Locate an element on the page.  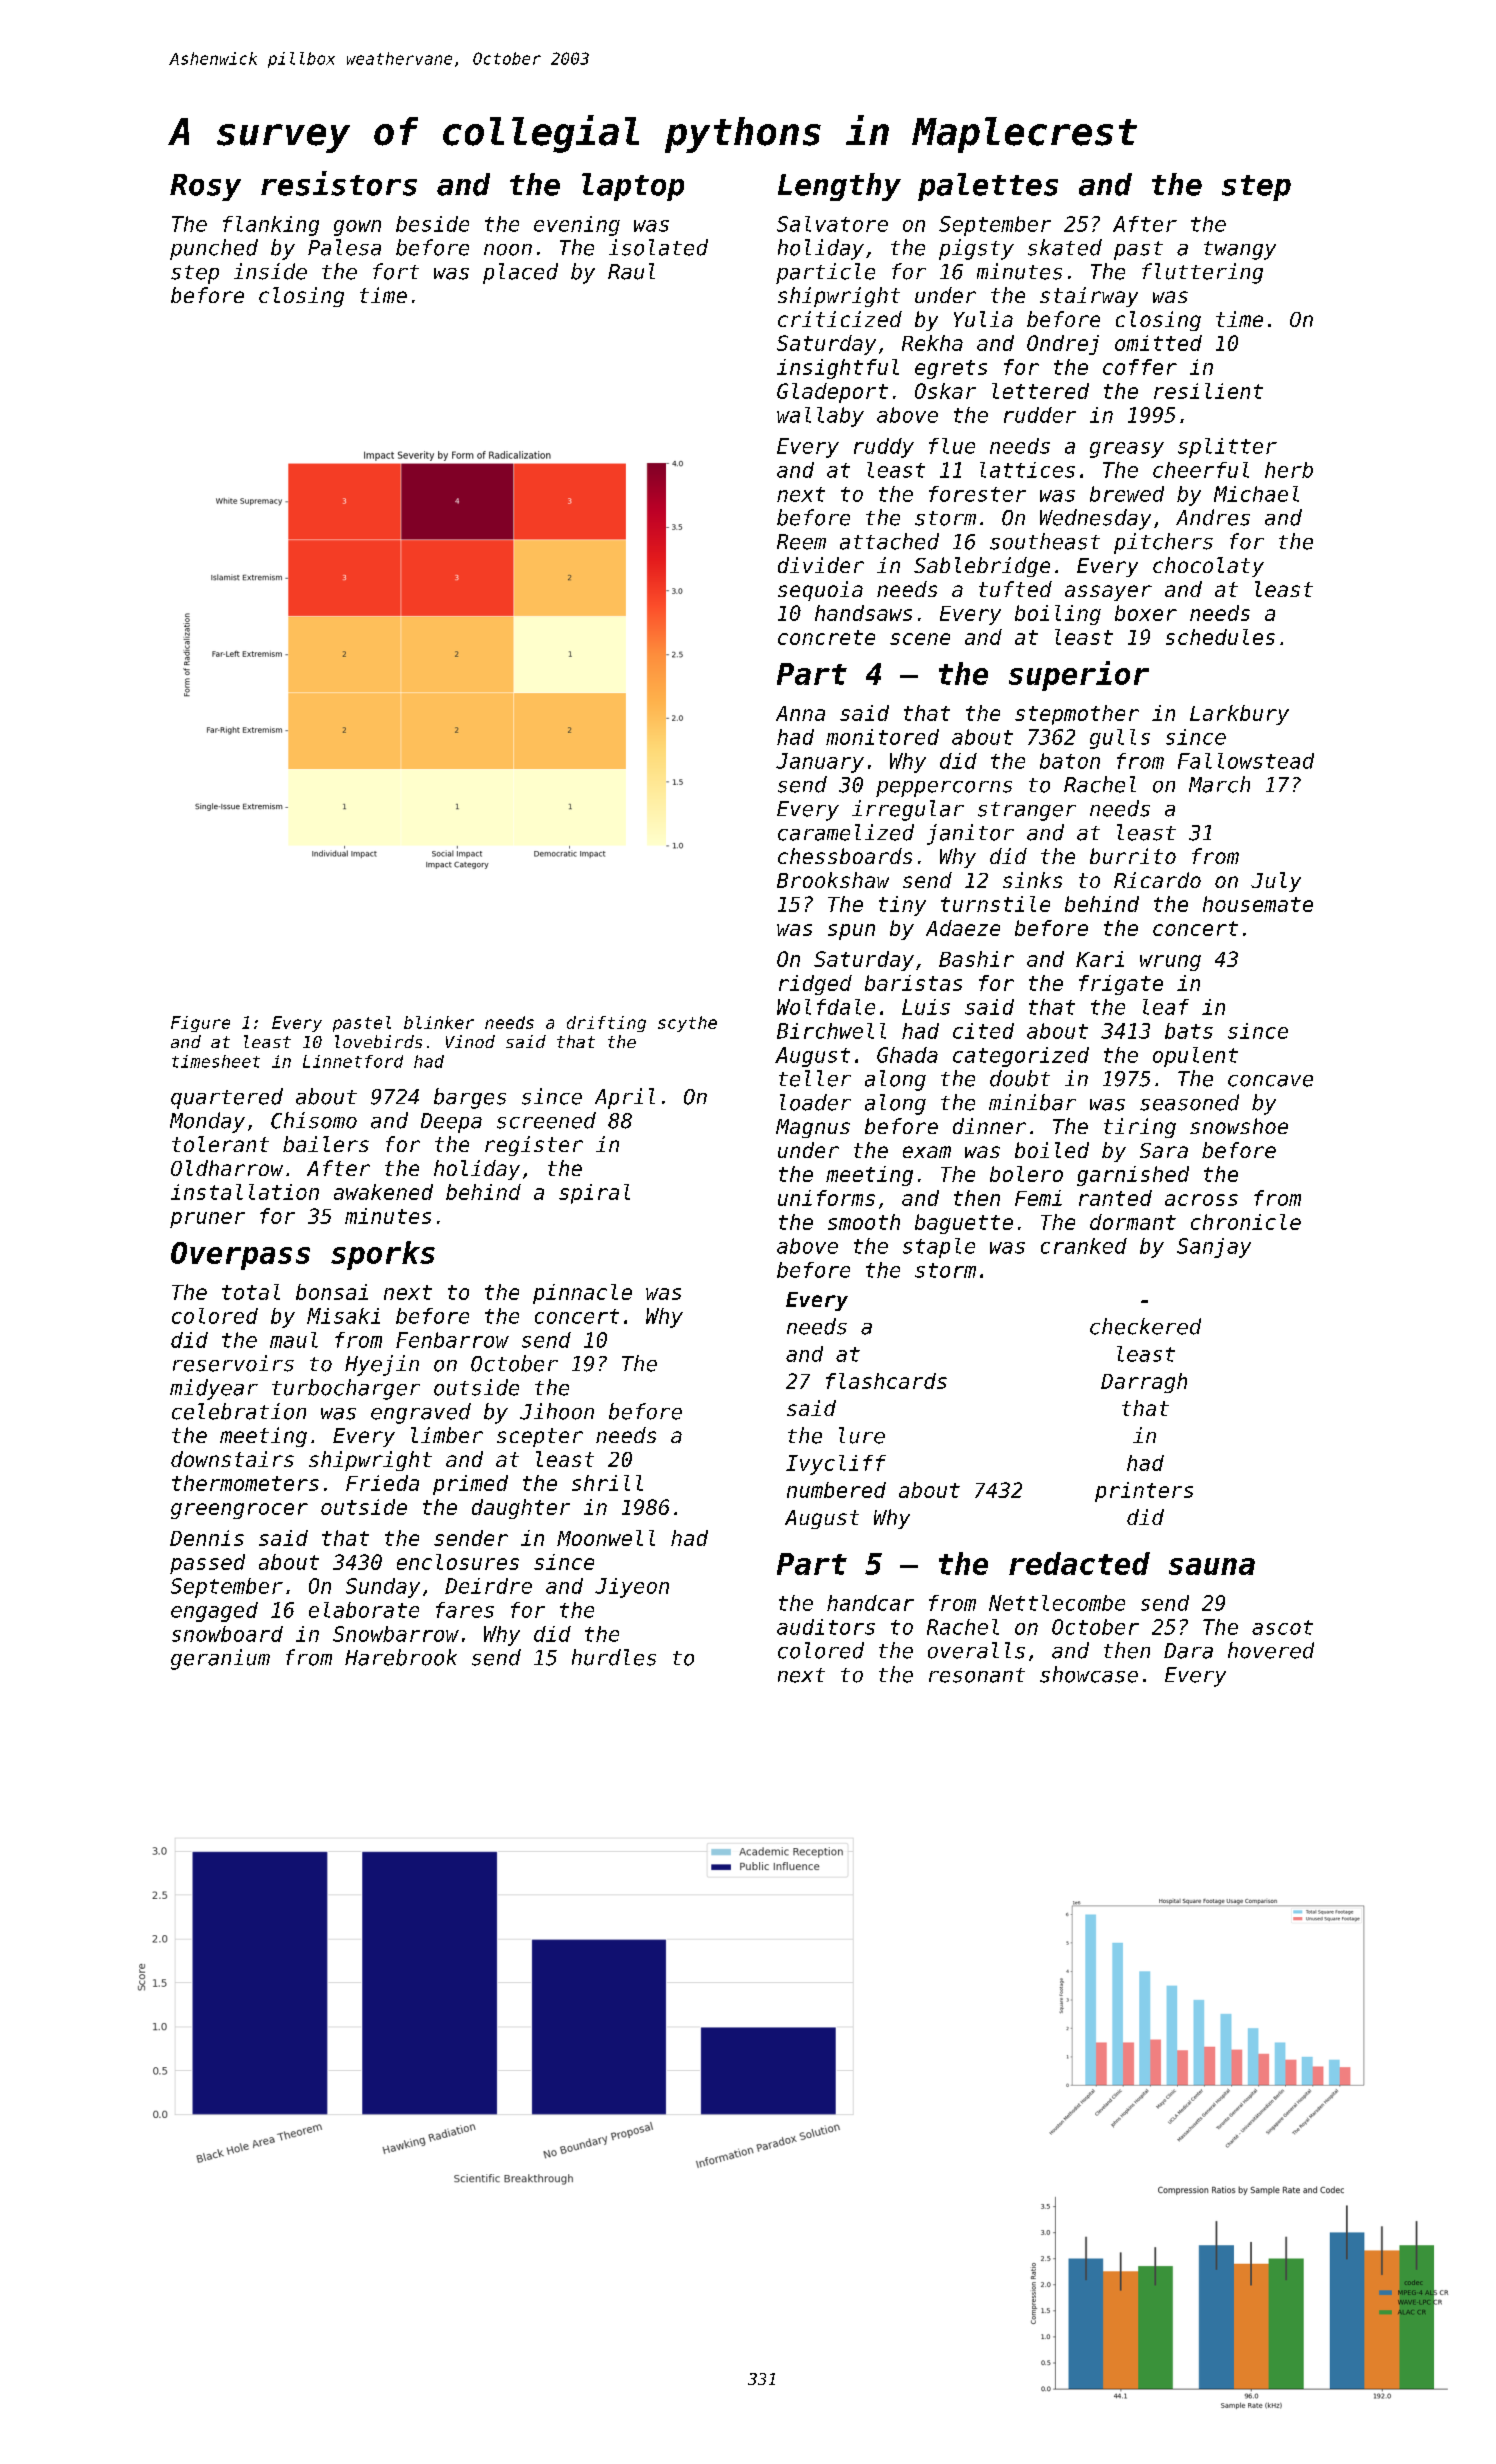
housemate is located at coordinates (1258, 904).
